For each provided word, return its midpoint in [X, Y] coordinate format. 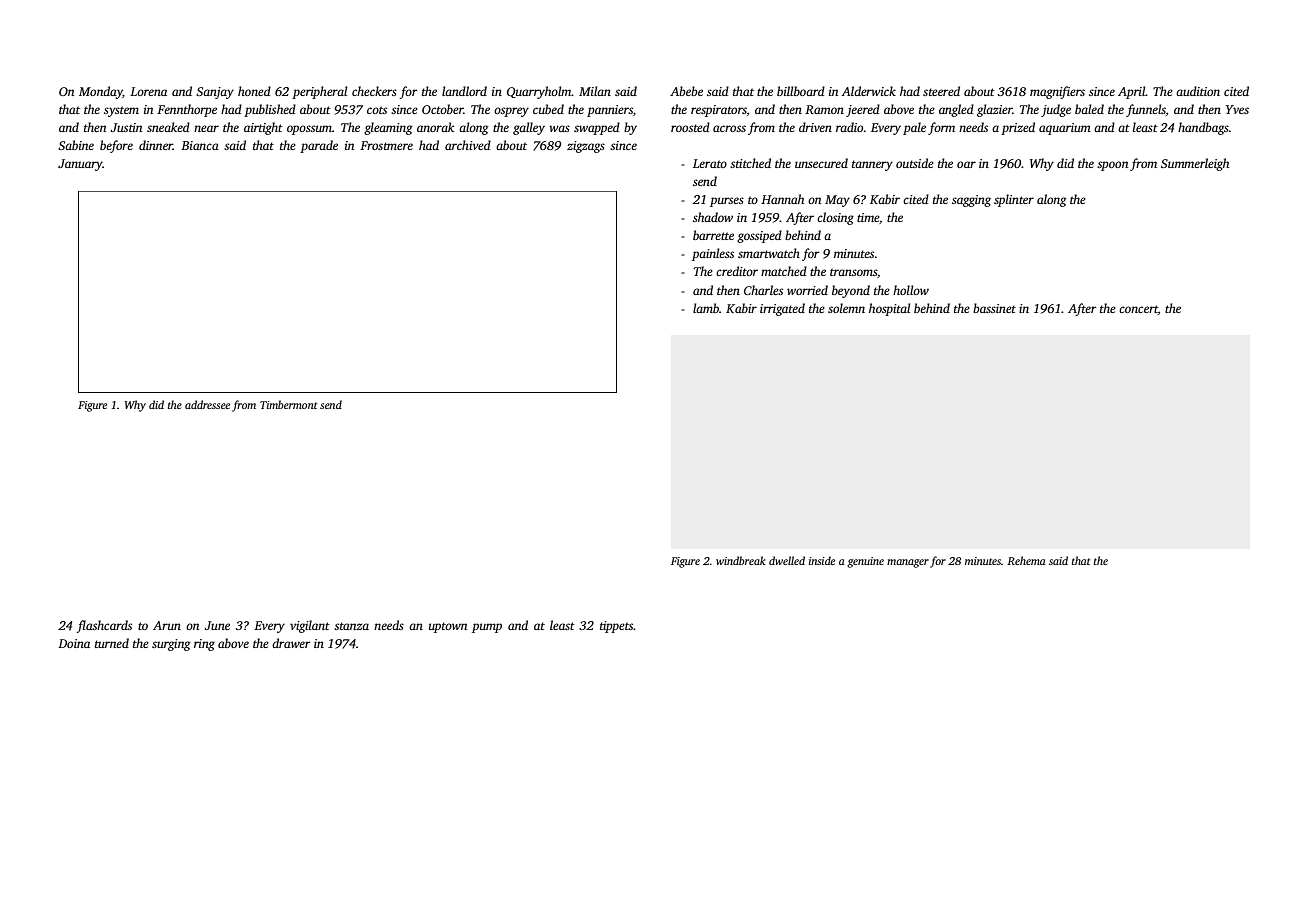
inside [822, 560]
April [1132, 92]
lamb [706, 308]
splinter [1014, 200]
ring [204, 645]
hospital [889, 309]
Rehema [1026, 560]
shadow [713, 217]
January [80, 165]
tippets [616, 627]
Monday [101, 92]
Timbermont [288, 404]
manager [908, 563]
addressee [207, 404]
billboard [801, 91]
